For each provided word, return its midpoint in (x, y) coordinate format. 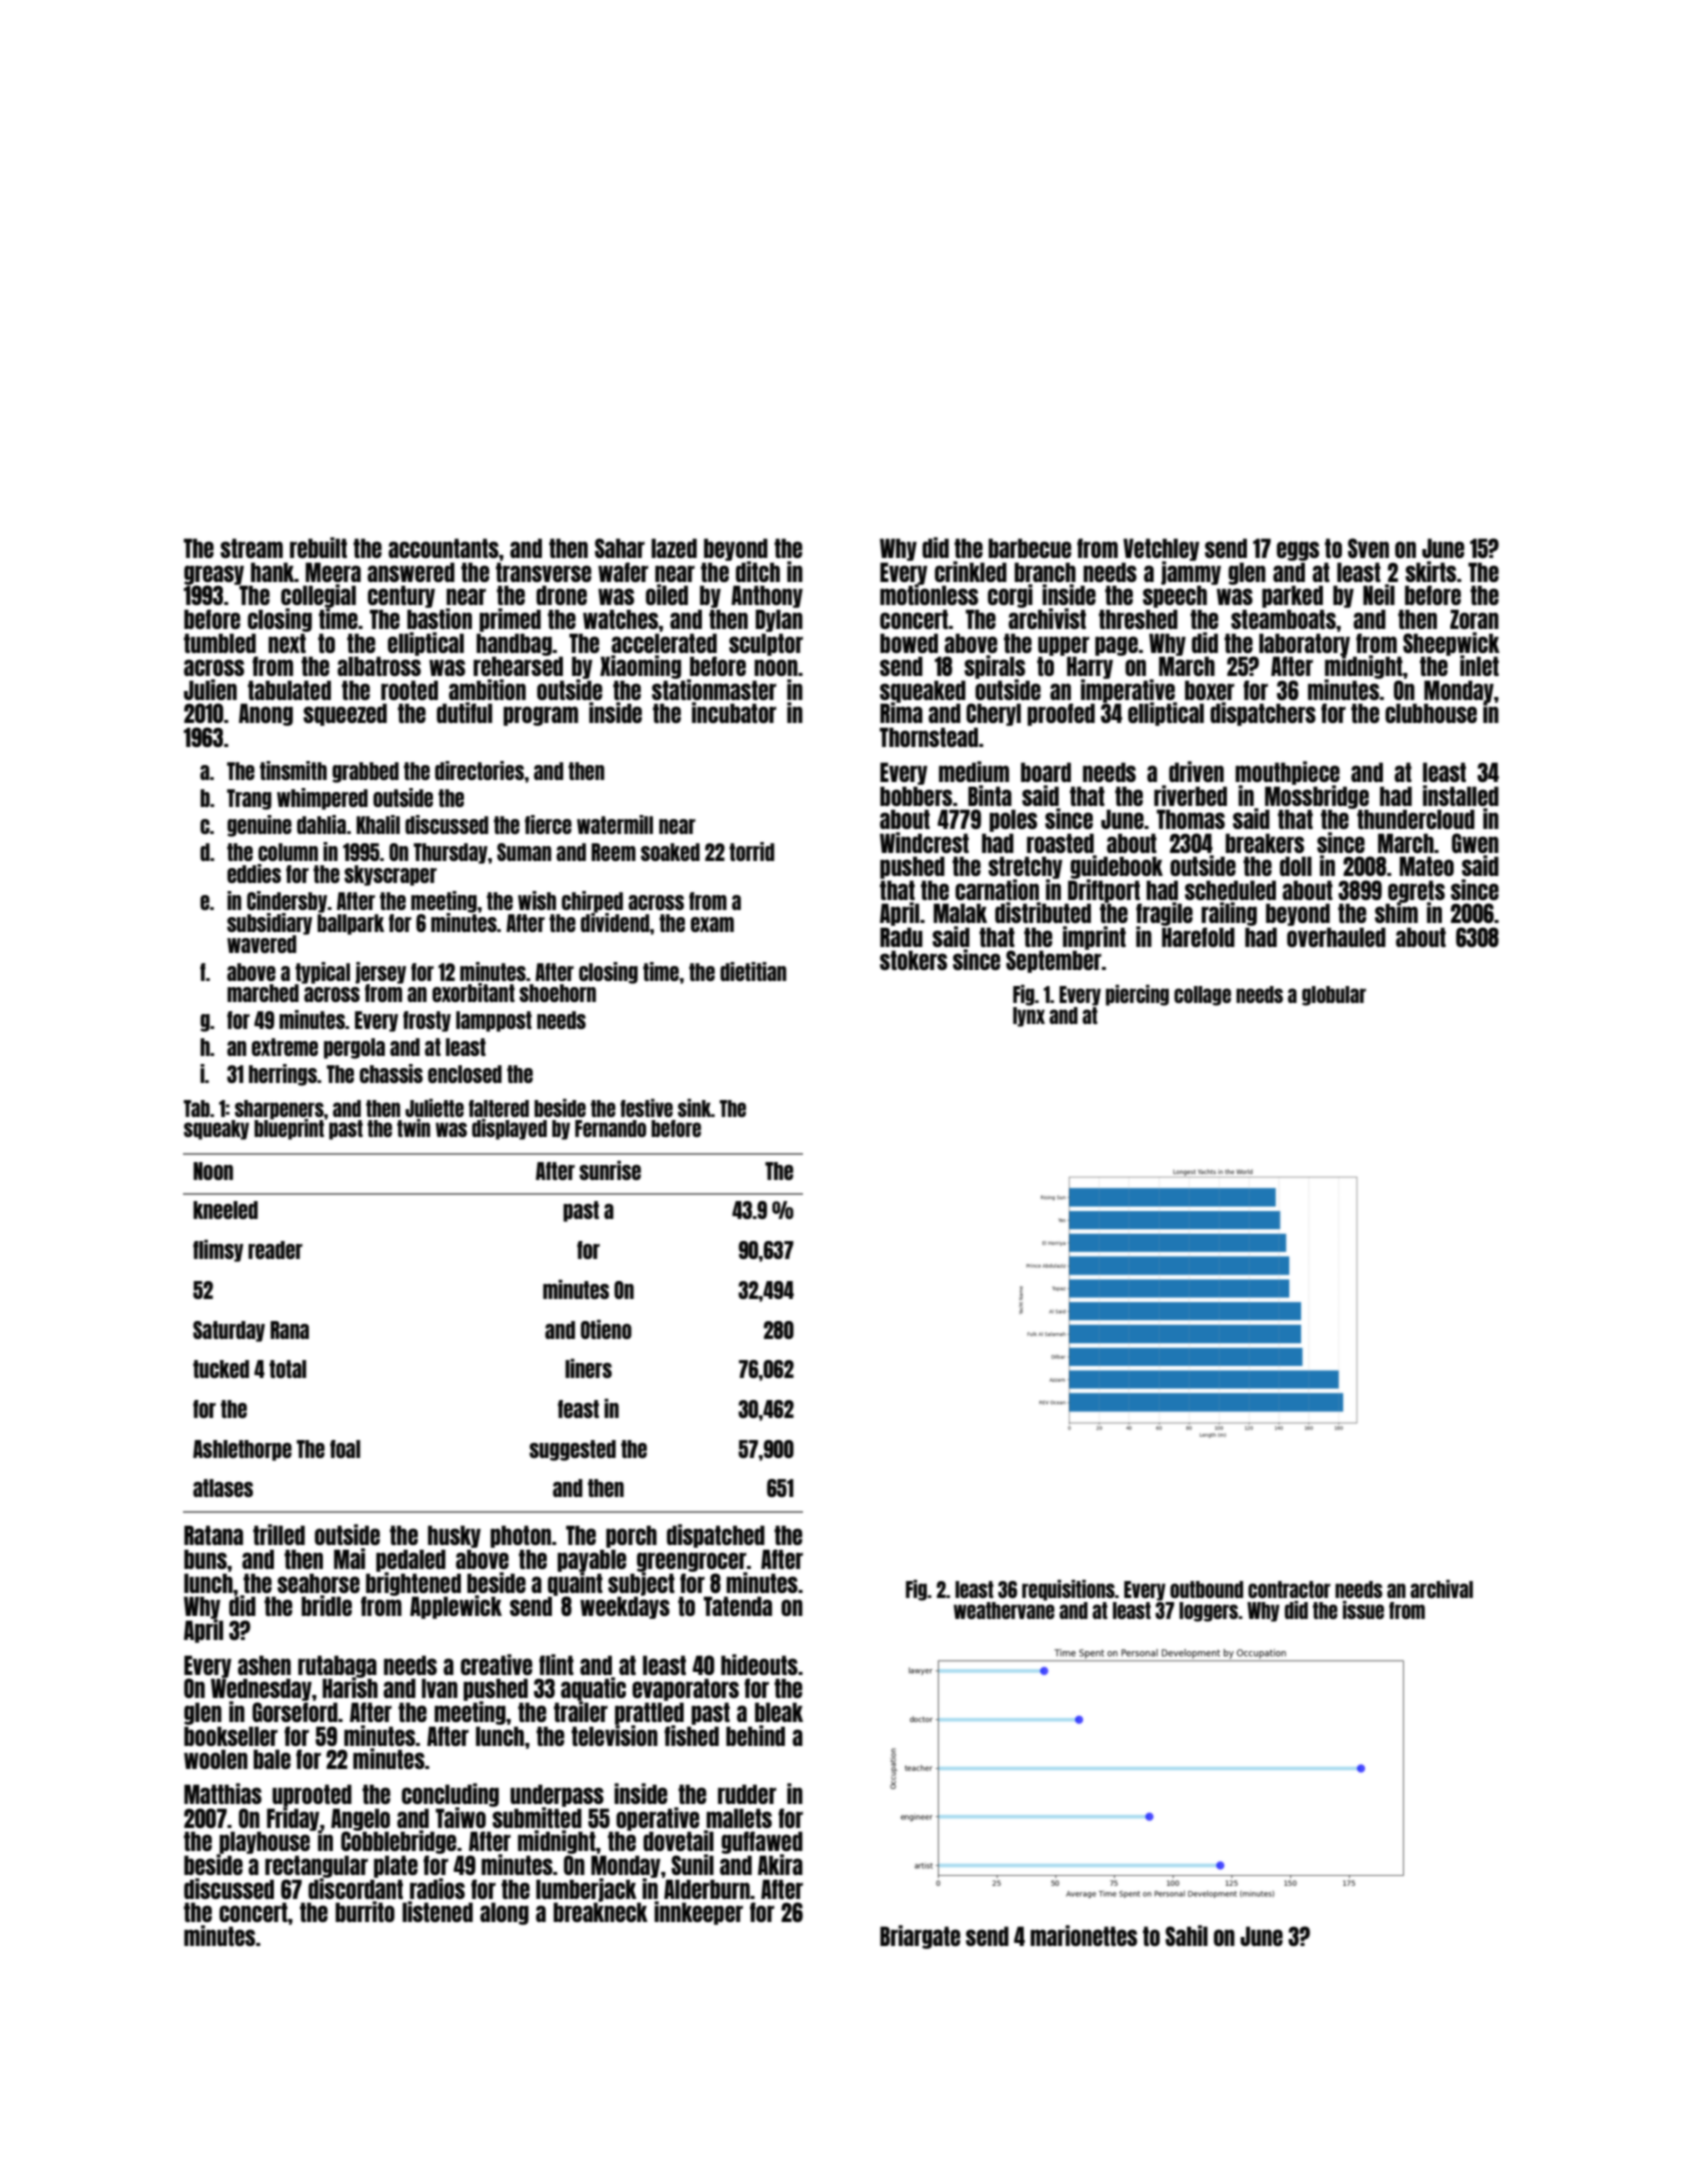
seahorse (318, 1583)
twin (413, 1128)
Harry (1090, 667)
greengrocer (691, 1562)
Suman (524, 852)
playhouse (264, 1843)
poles (1013, 820)
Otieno (606, 1329)
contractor (1289, 1589)
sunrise (610, 1170)
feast (578, 1409)
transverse (543, 572)
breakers (1264, 843)
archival (1441, 1589)
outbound (1206, 1589)
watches (620, 619)
